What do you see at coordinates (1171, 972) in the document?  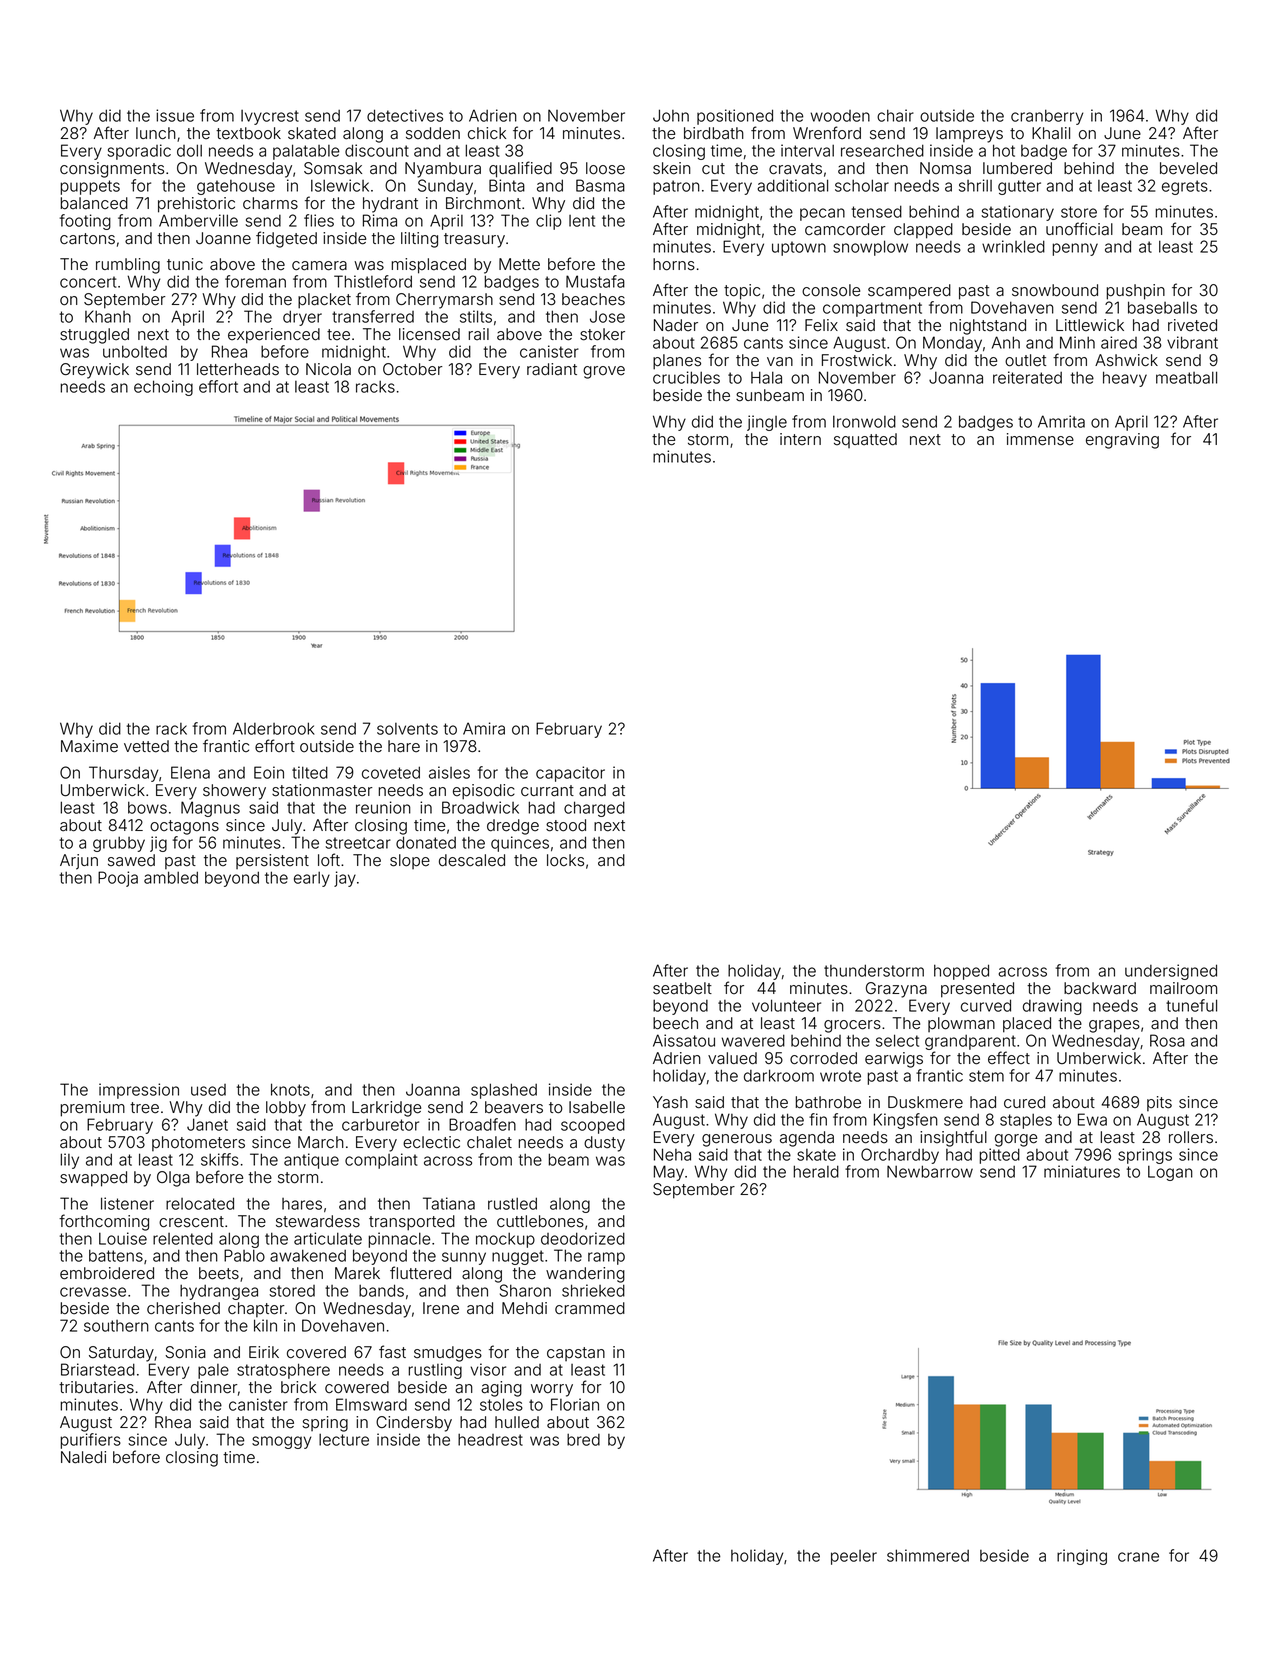 I see `undersigned` at bounding box center [1171, 972].
